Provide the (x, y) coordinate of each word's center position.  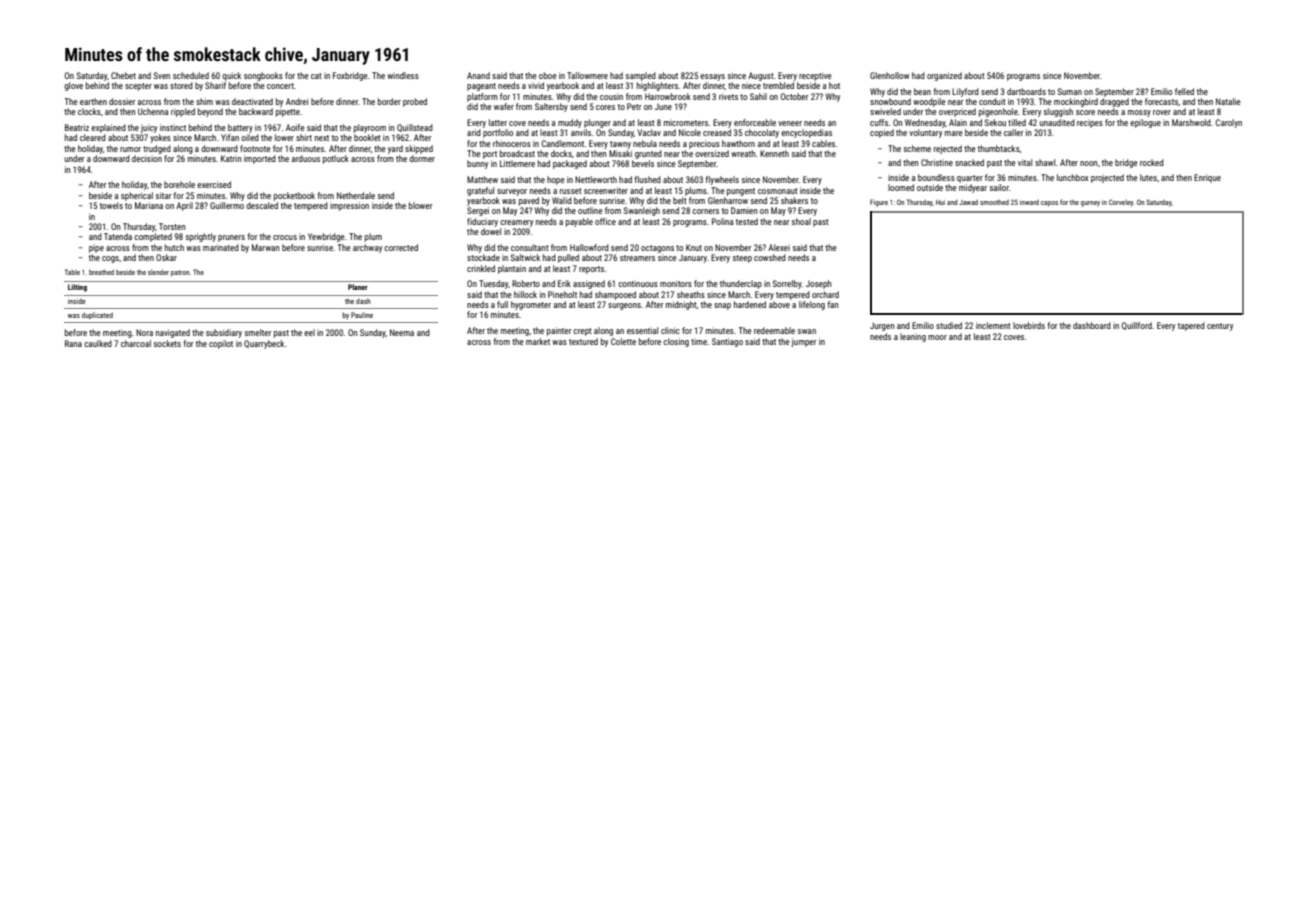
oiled (250, 137)
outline (590, 210)
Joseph (818, 284)
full (502, 304)
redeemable (774, 330)
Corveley (1121, 203)
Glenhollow (889, 75)
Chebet (123, 75)
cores (605, 107)
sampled (641, 76)
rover (1162, 112)
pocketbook (294, 196)
